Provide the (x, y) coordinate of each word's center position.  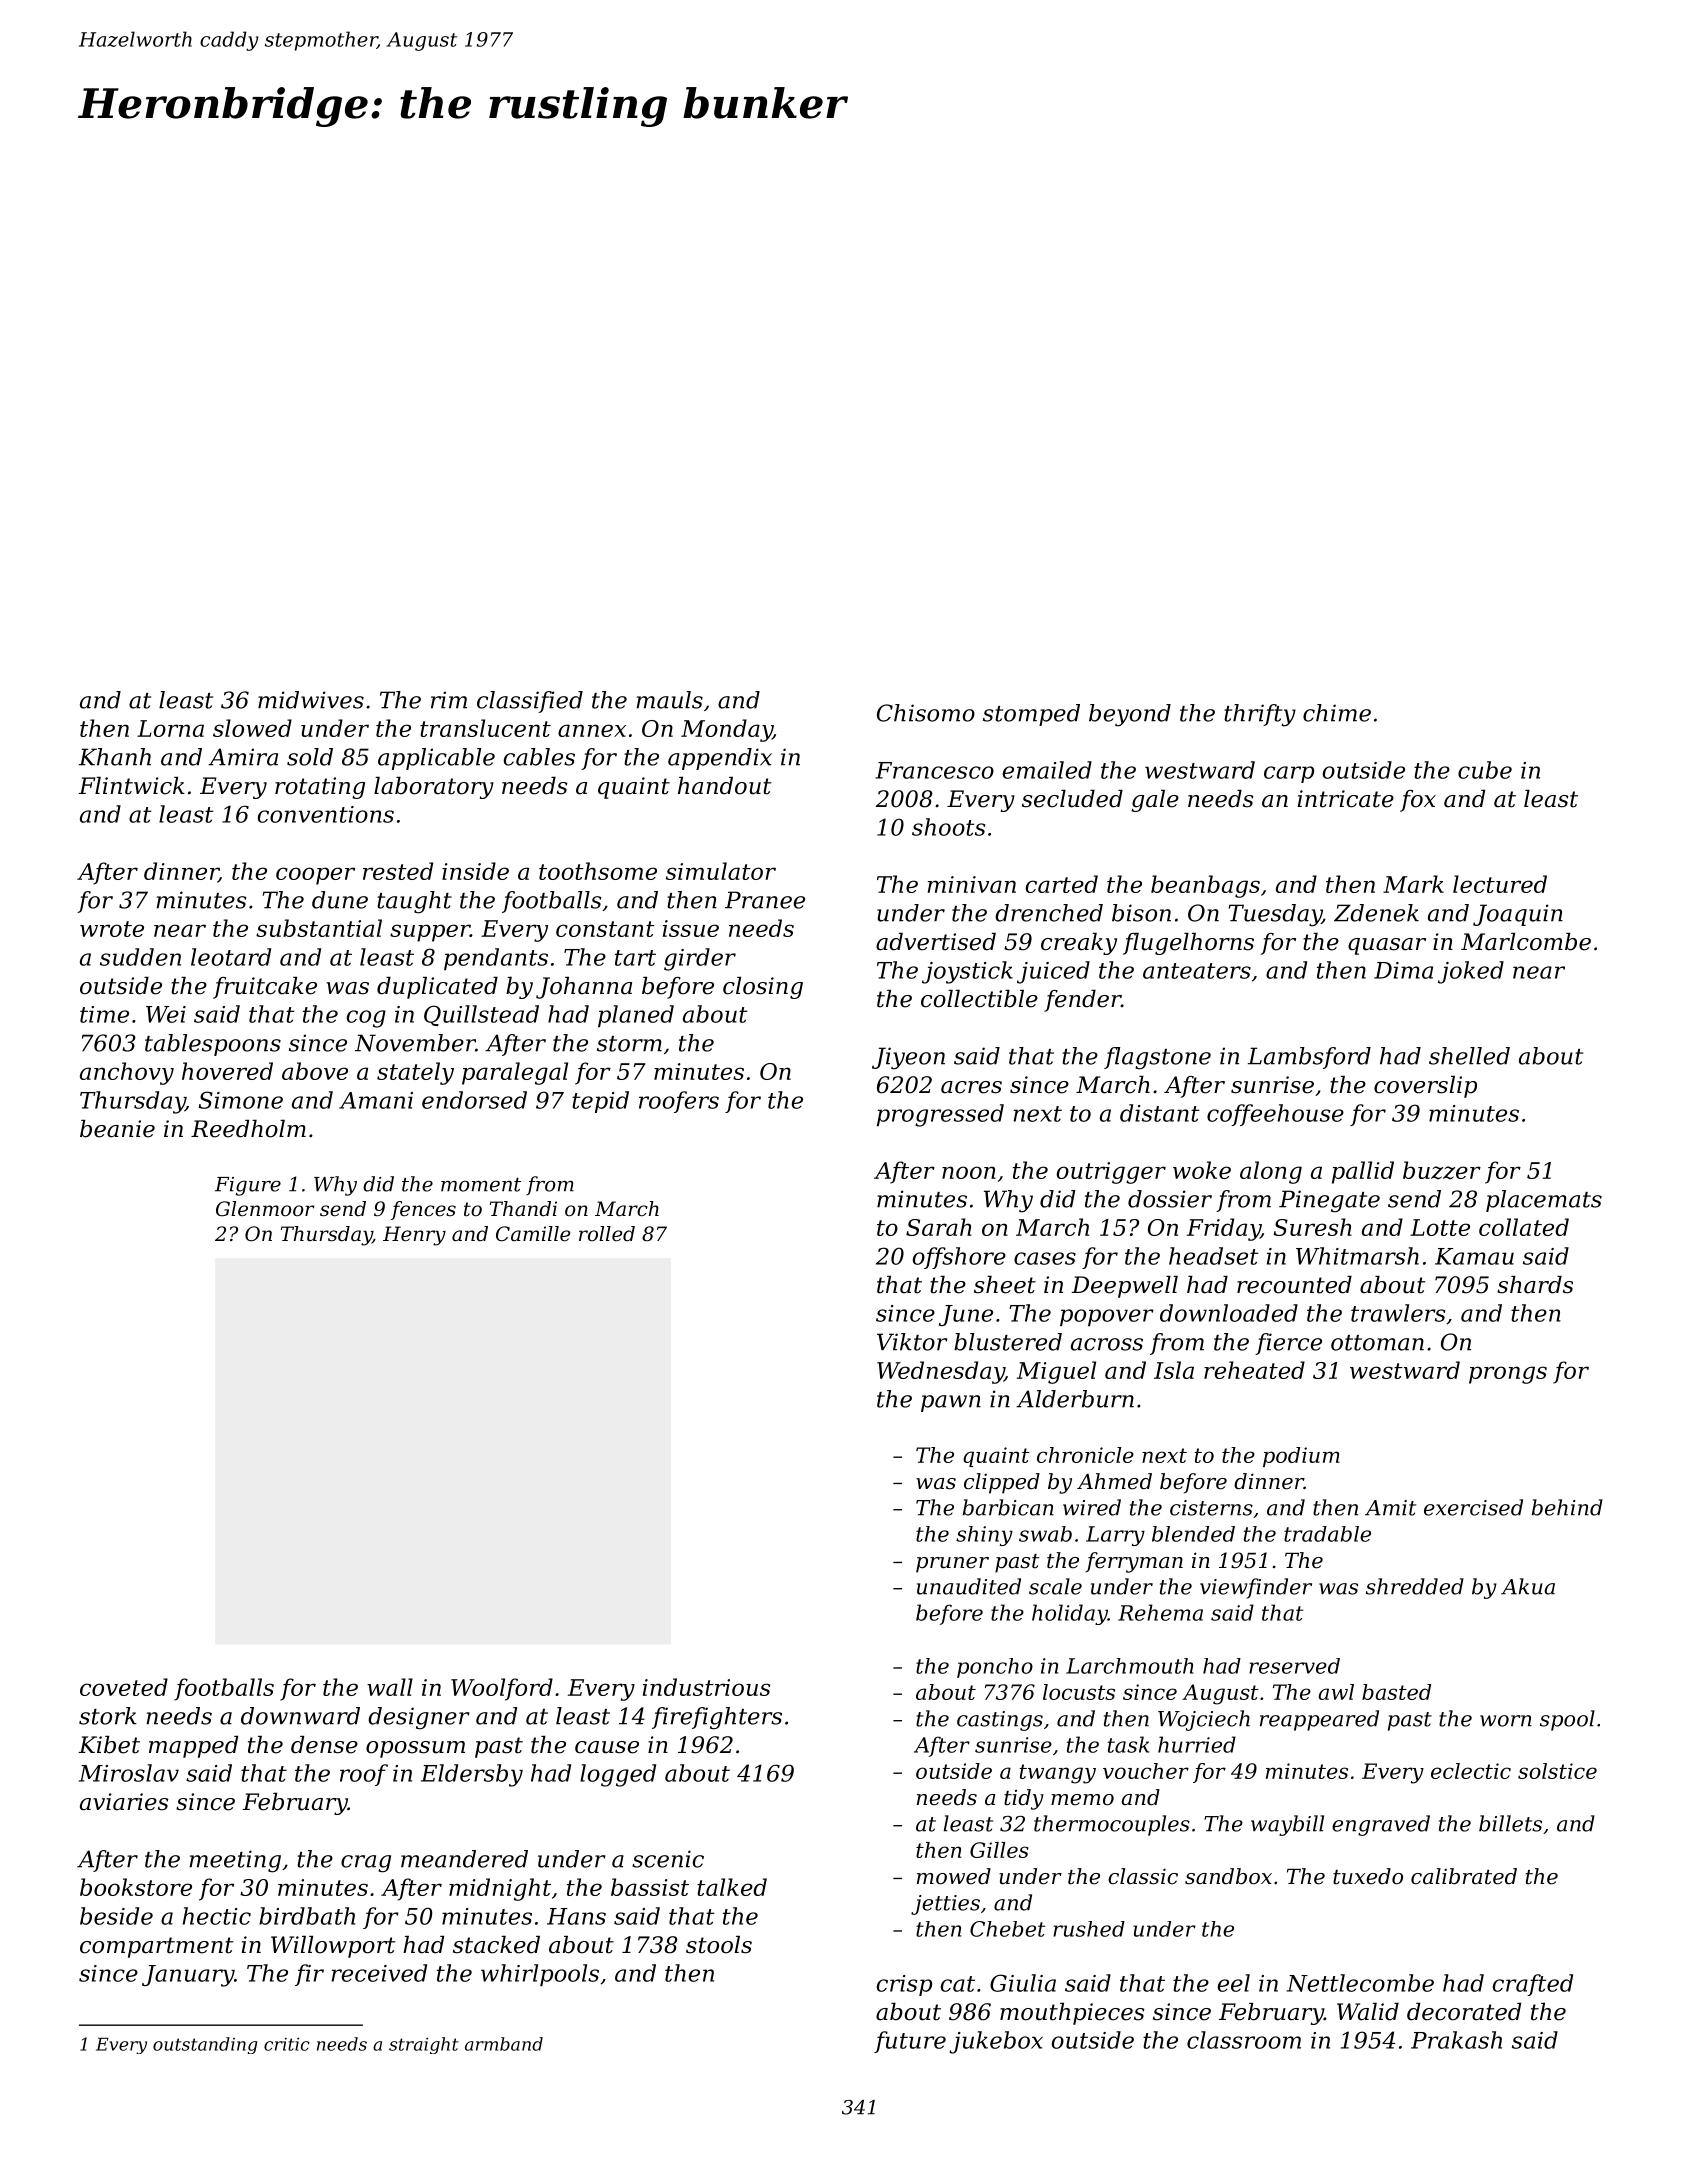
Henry (414, 1236)
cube (1485, 770)
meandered (464, 1859)
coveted (124, 1687)
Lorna (170, 728)
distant (1159, 1113)
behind (1567, 1507)
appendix (720, 759)
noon (969, 1172)
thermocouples (1112, 1825)
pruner (952, 1565)
